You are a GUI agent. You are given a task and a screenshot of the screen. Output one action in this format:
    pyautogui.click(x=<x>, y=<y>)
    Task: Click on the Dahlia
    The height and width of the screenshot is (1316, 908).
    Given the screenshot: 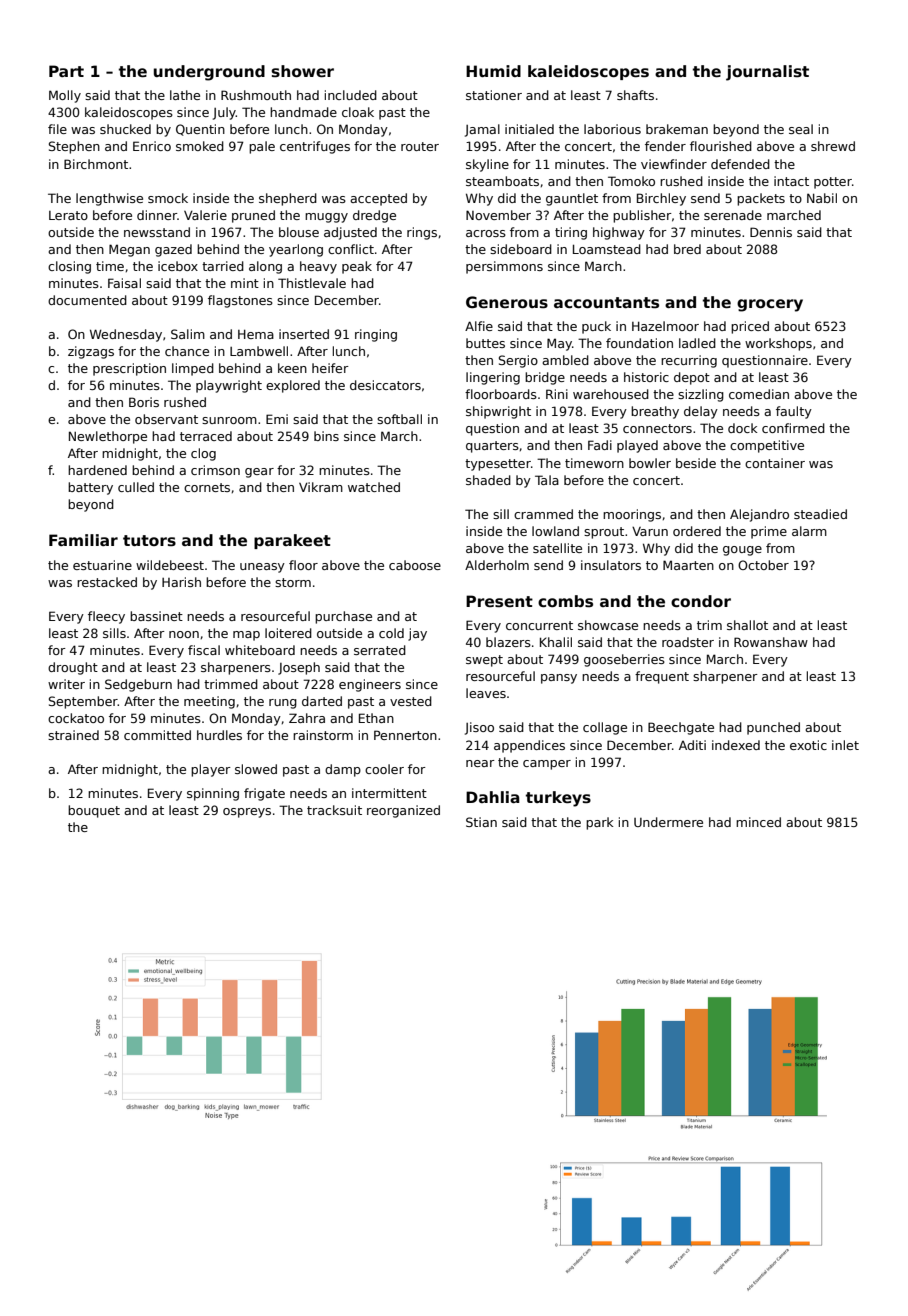 What is the action you would take?
    pyautogui.click(x=493, y=797)
